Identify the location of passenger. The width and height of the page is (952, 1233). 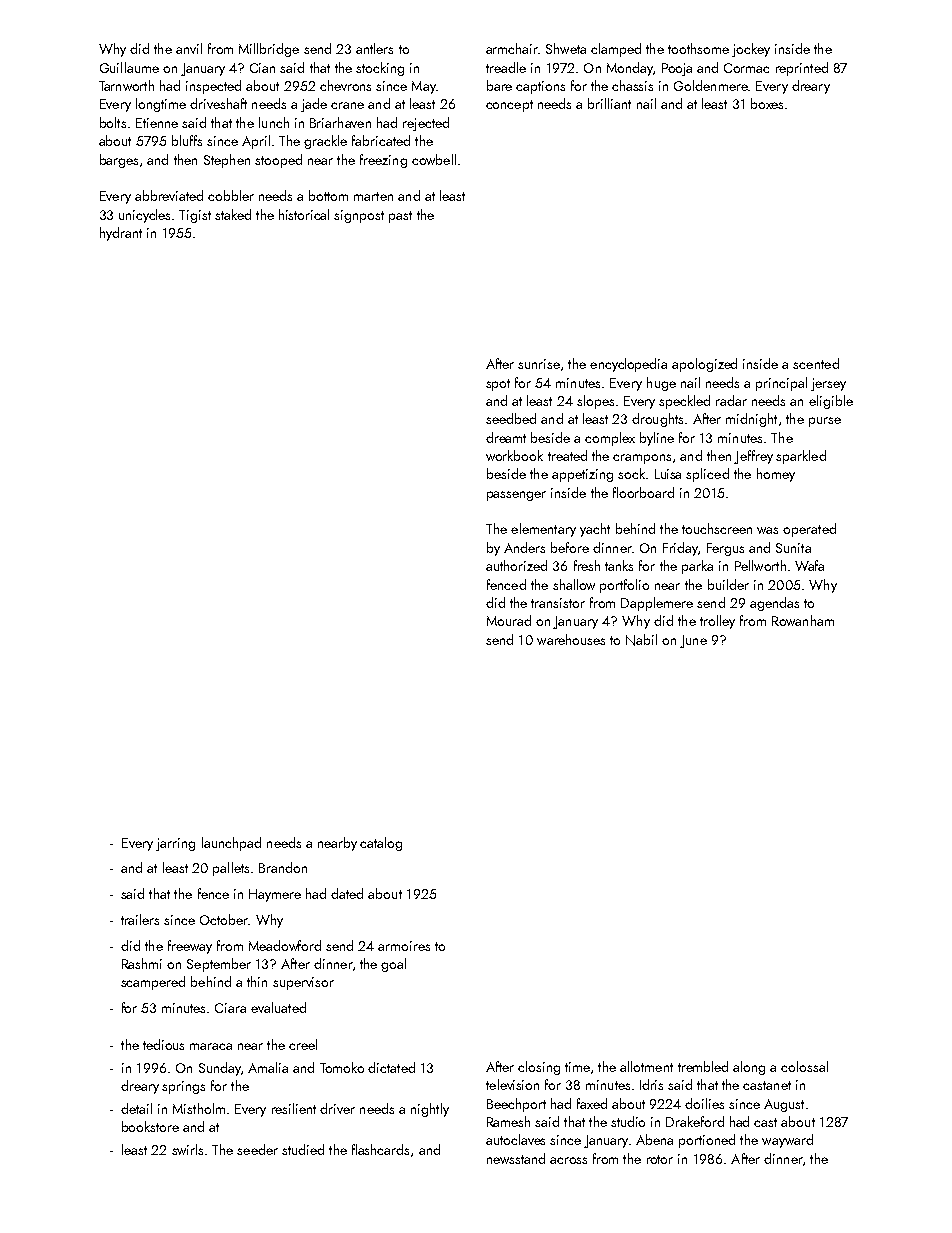
(516, 496).
